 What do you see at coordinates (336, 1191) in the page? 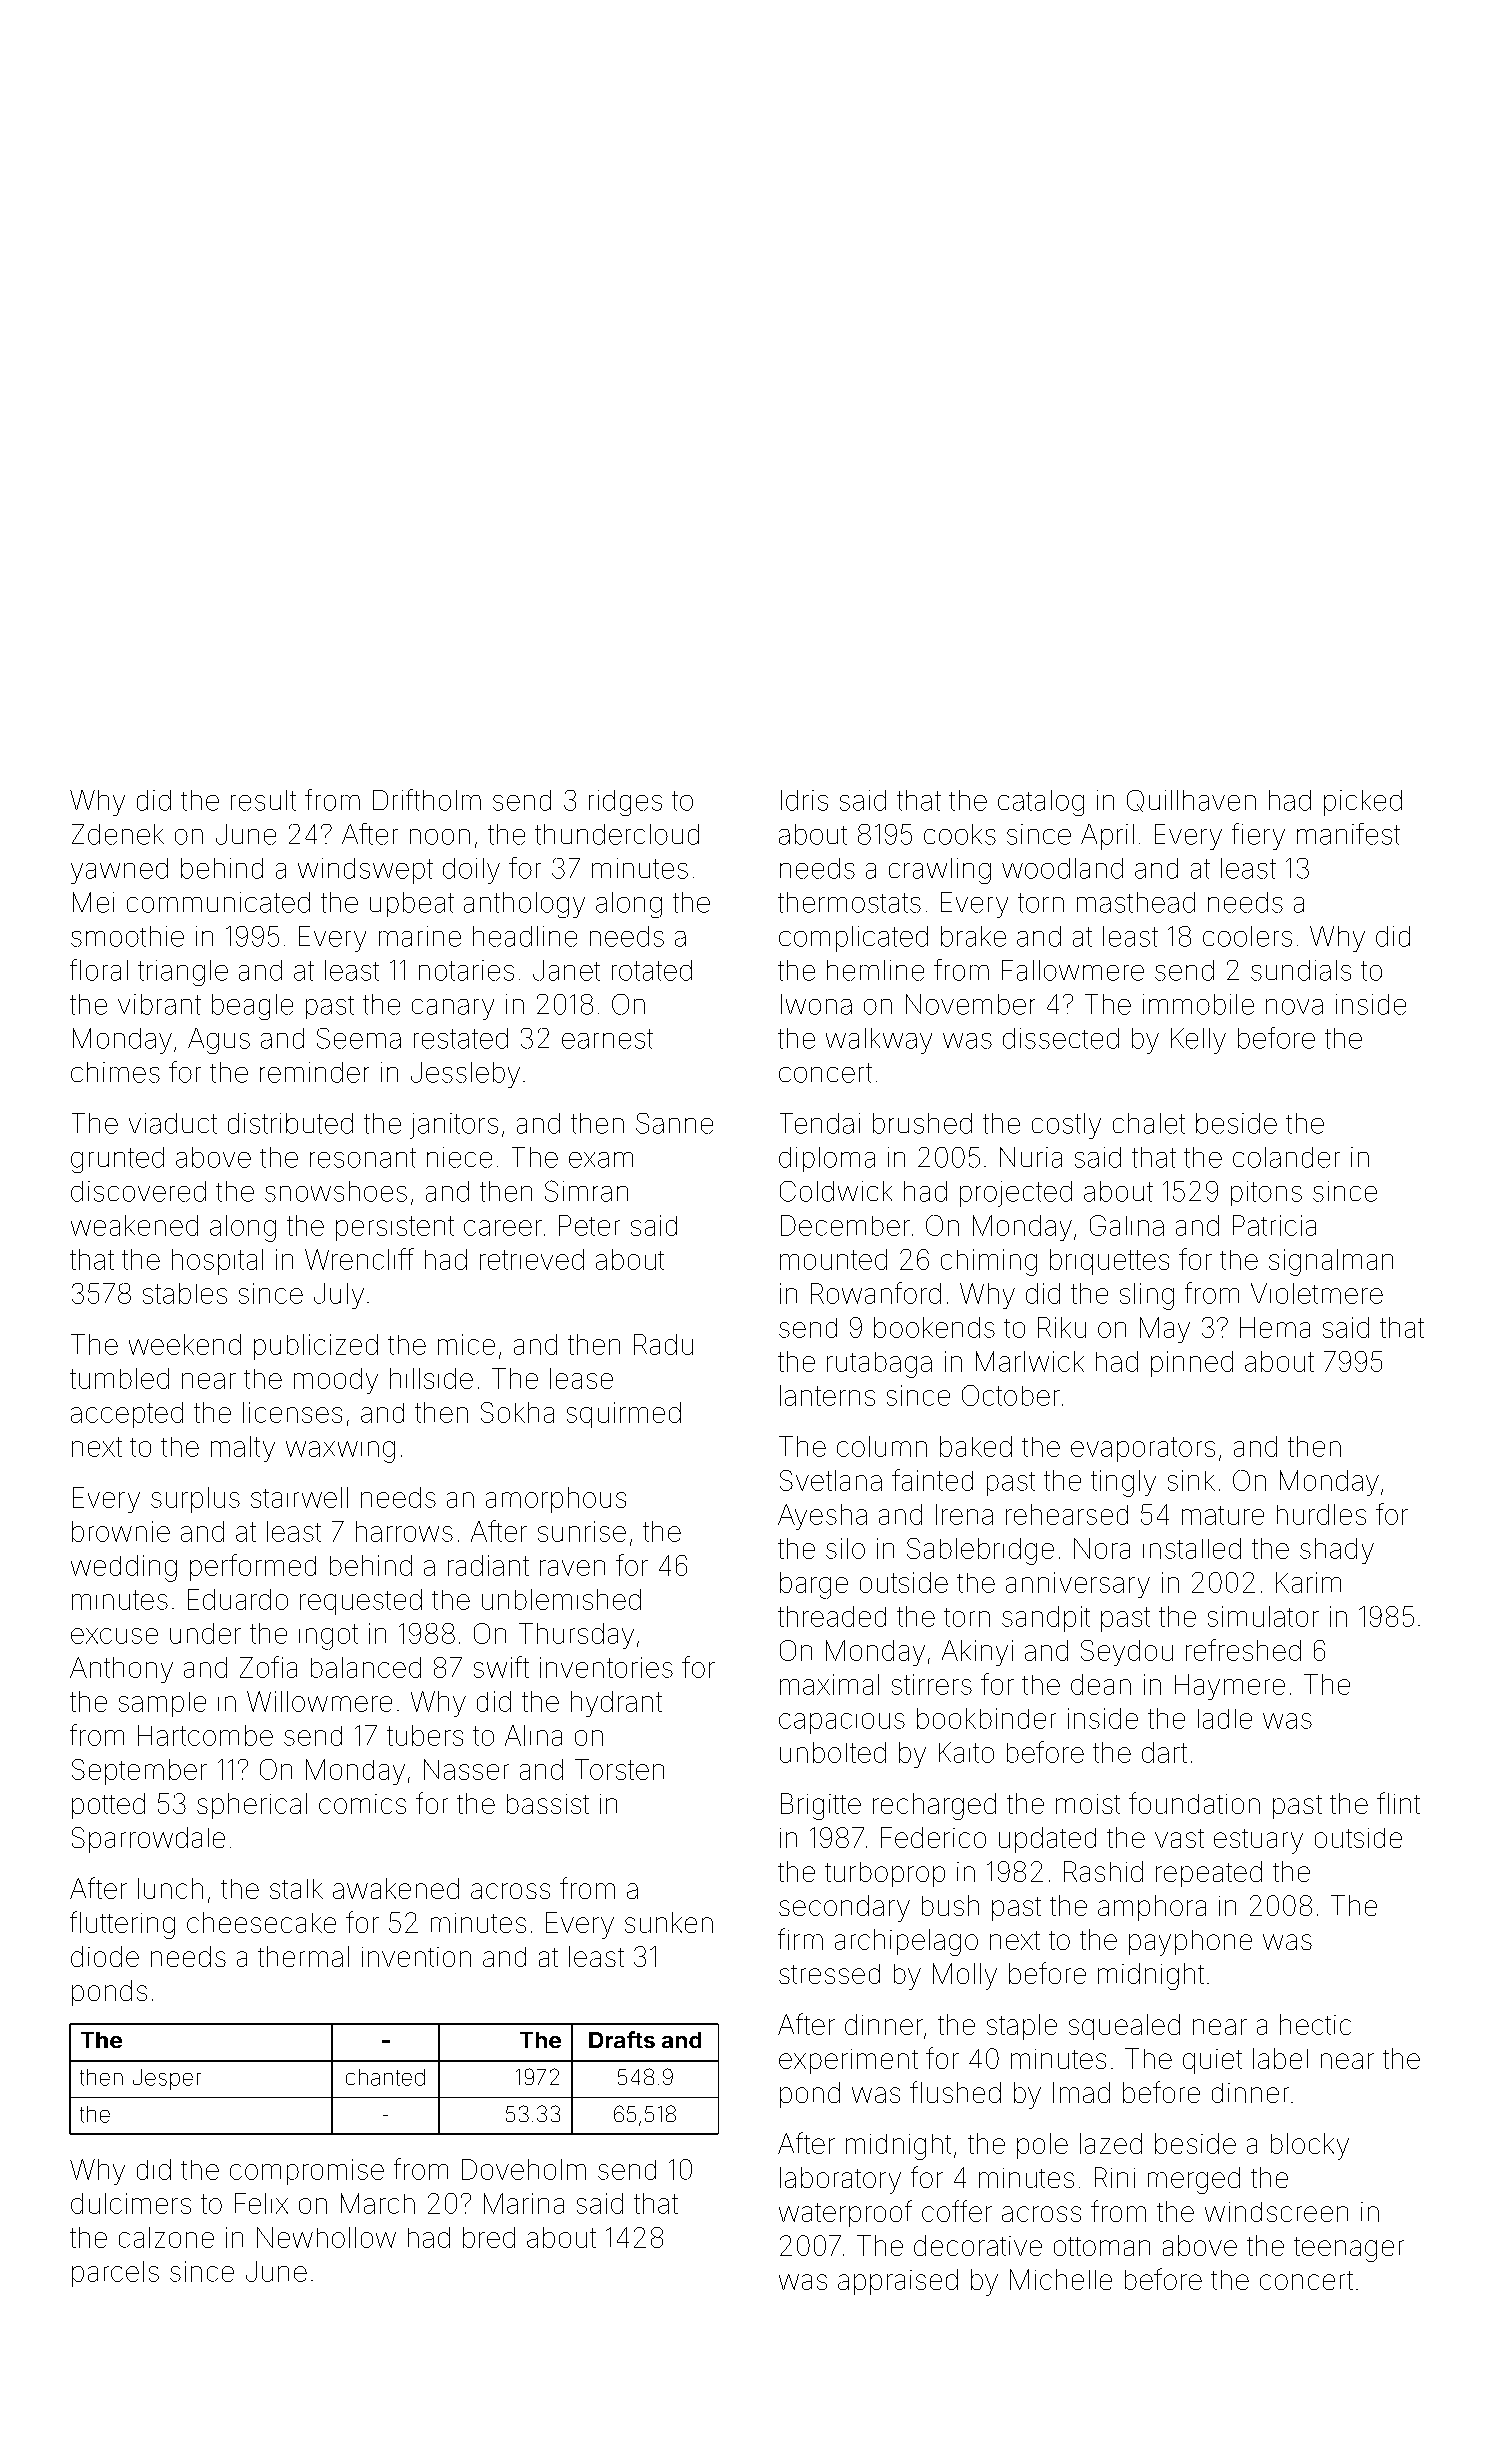
I see `snowshoes` at bounding box center [336, 1191].
